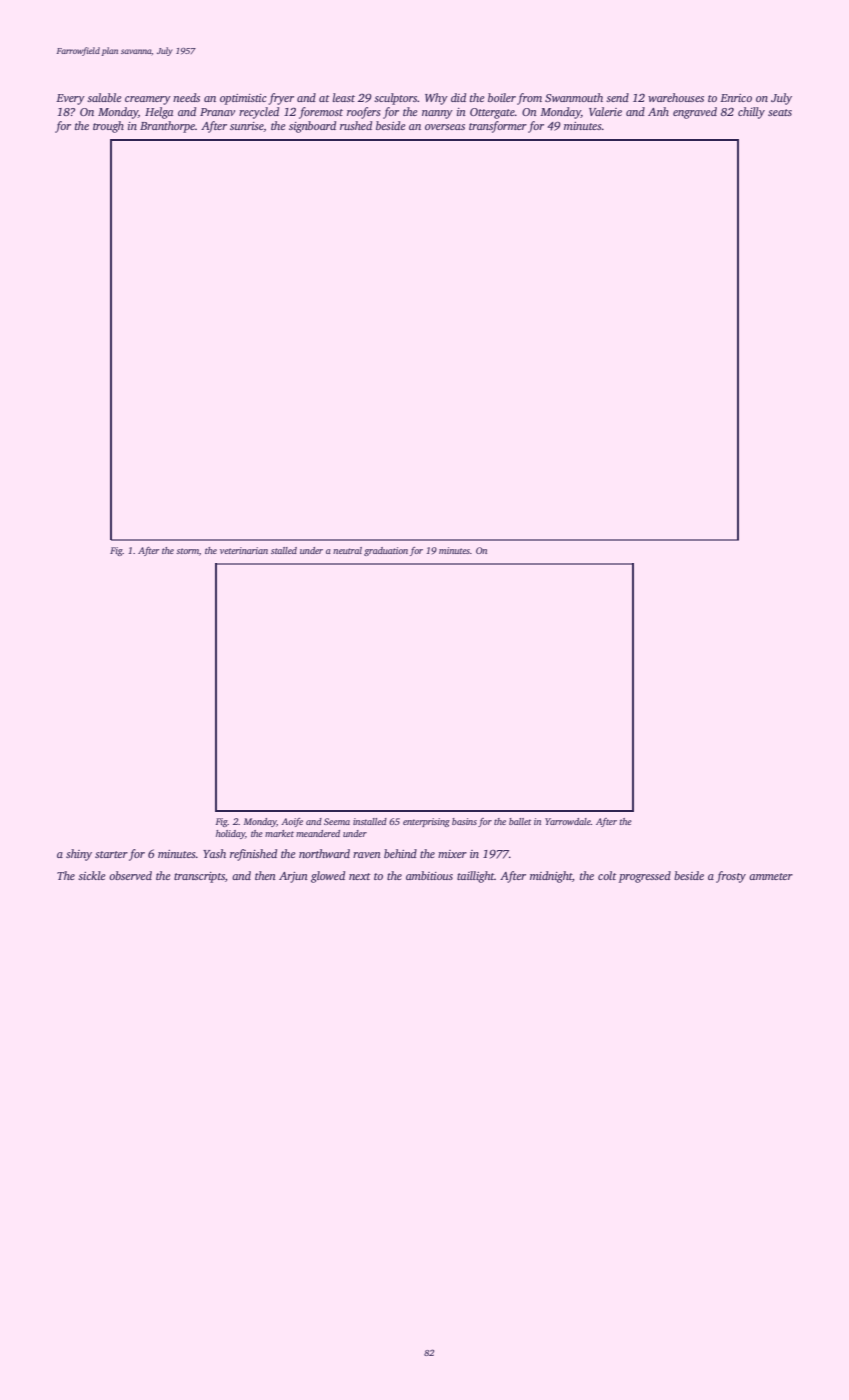 Image resolution: width=849 pixels, height=1400 pixels. I want to click on engraved, so click(695, 113).
